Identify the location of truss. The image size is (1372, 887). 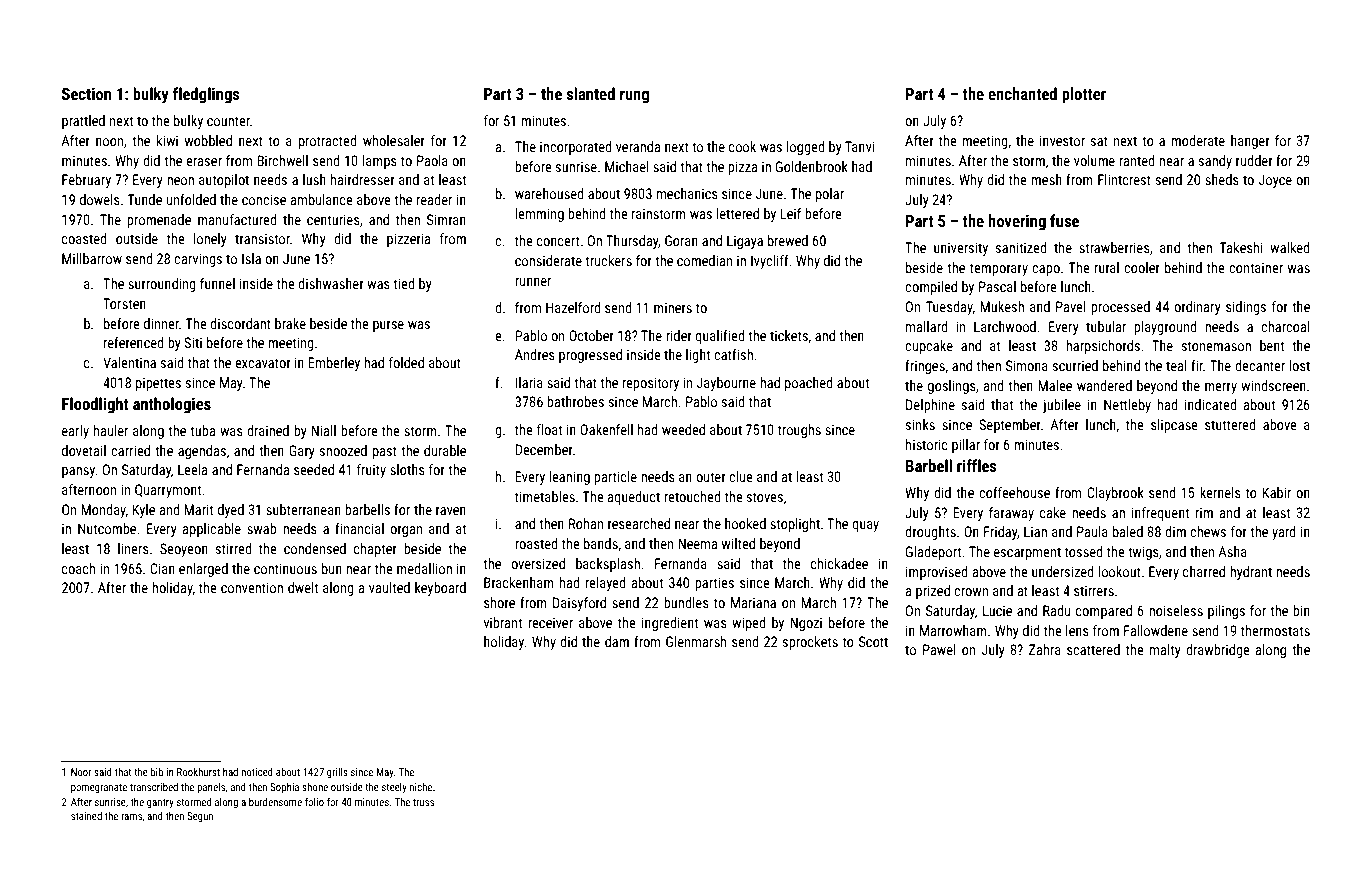
(423, 802).
